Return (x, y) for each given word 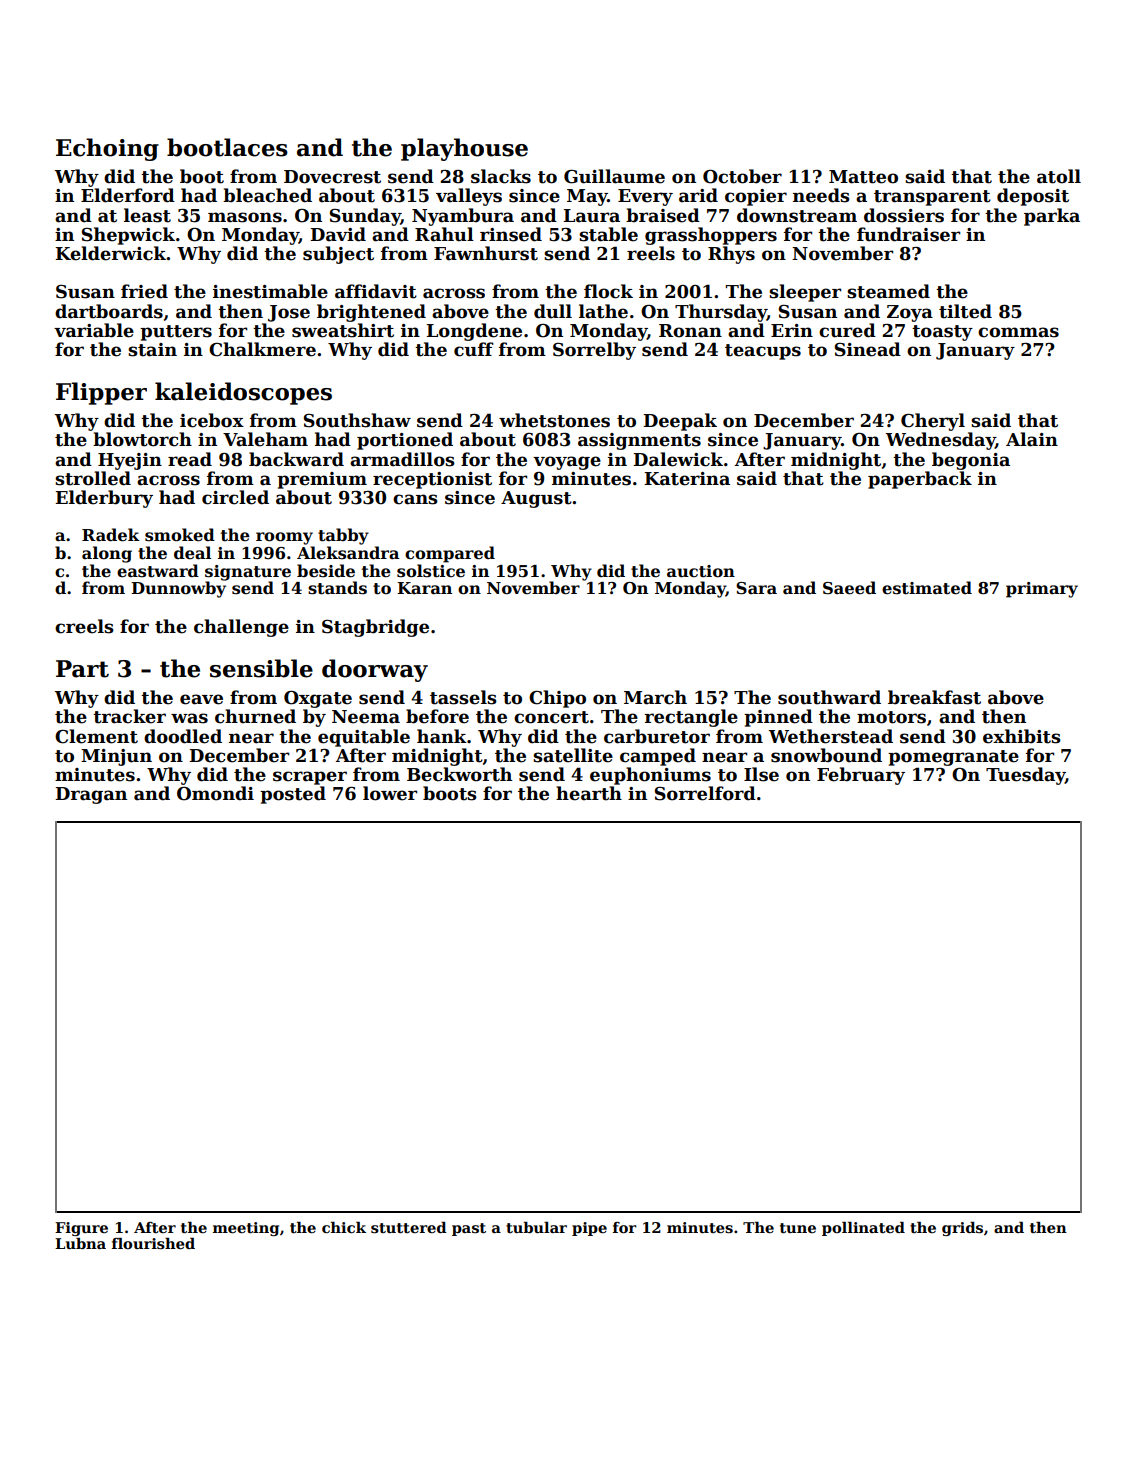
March (655, 697)
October (742, 176)
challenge (241, 628)
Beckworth (459, 774)
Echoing (107, 149)
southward (829, 697)
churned (255, 716)
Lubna (80, 1243)
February (861, 776)
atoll (1059, 176)
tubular (536, 1227)
